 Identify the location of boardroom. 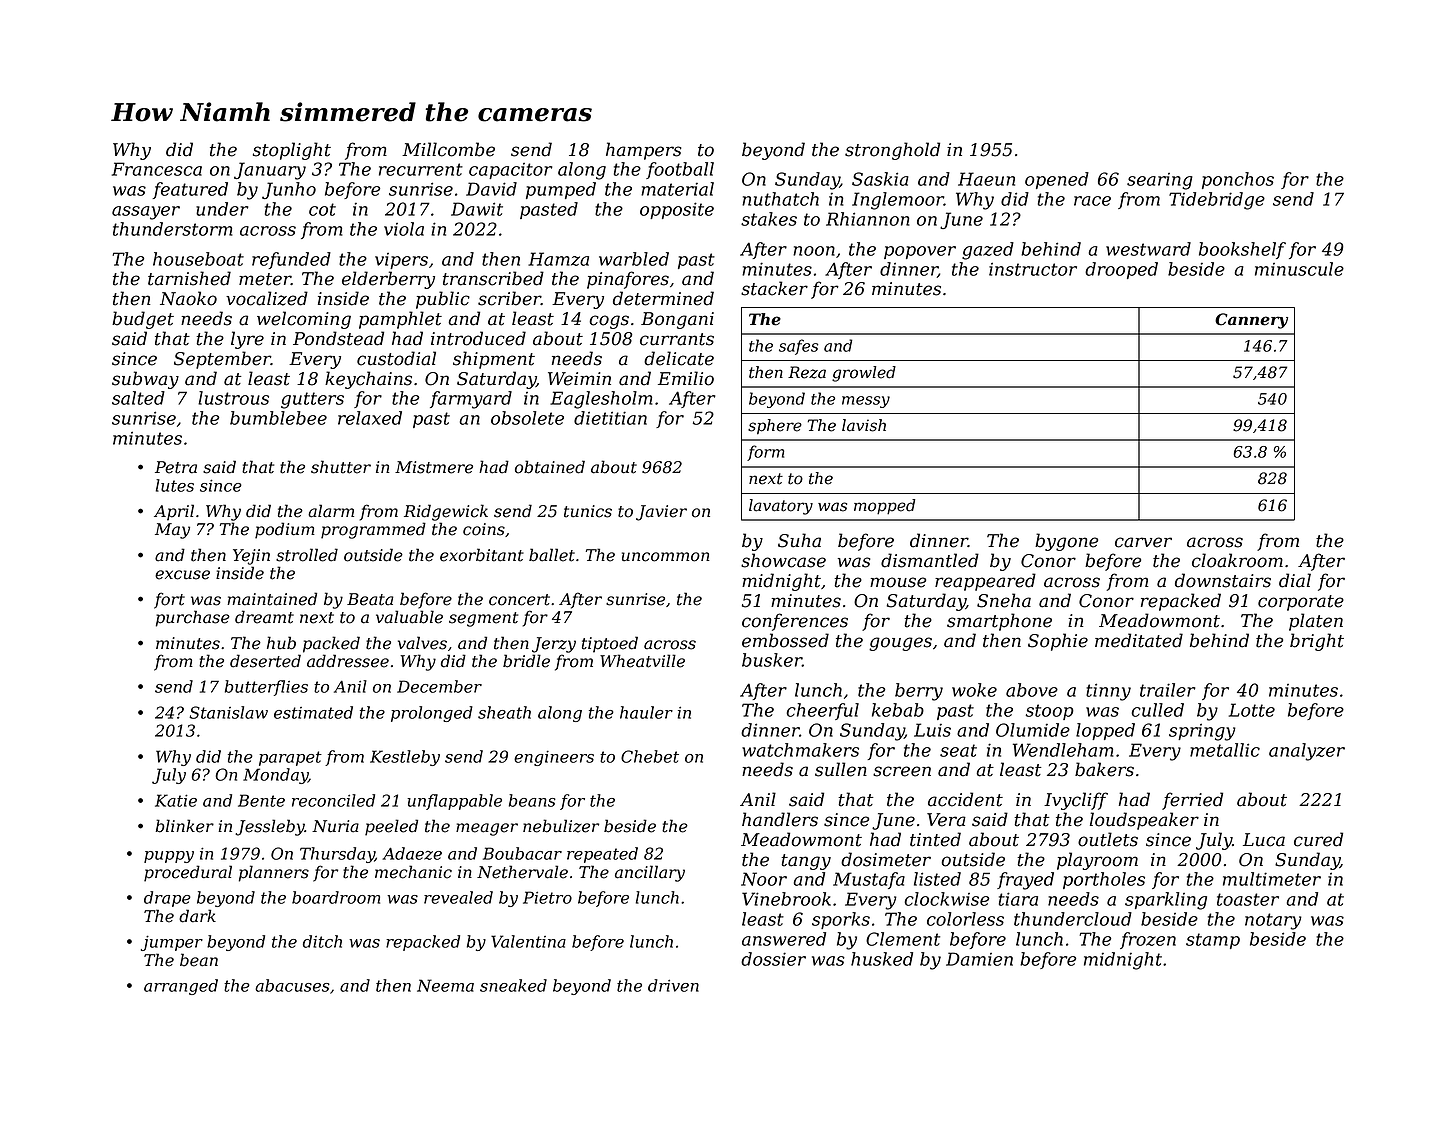
(336, 897).
